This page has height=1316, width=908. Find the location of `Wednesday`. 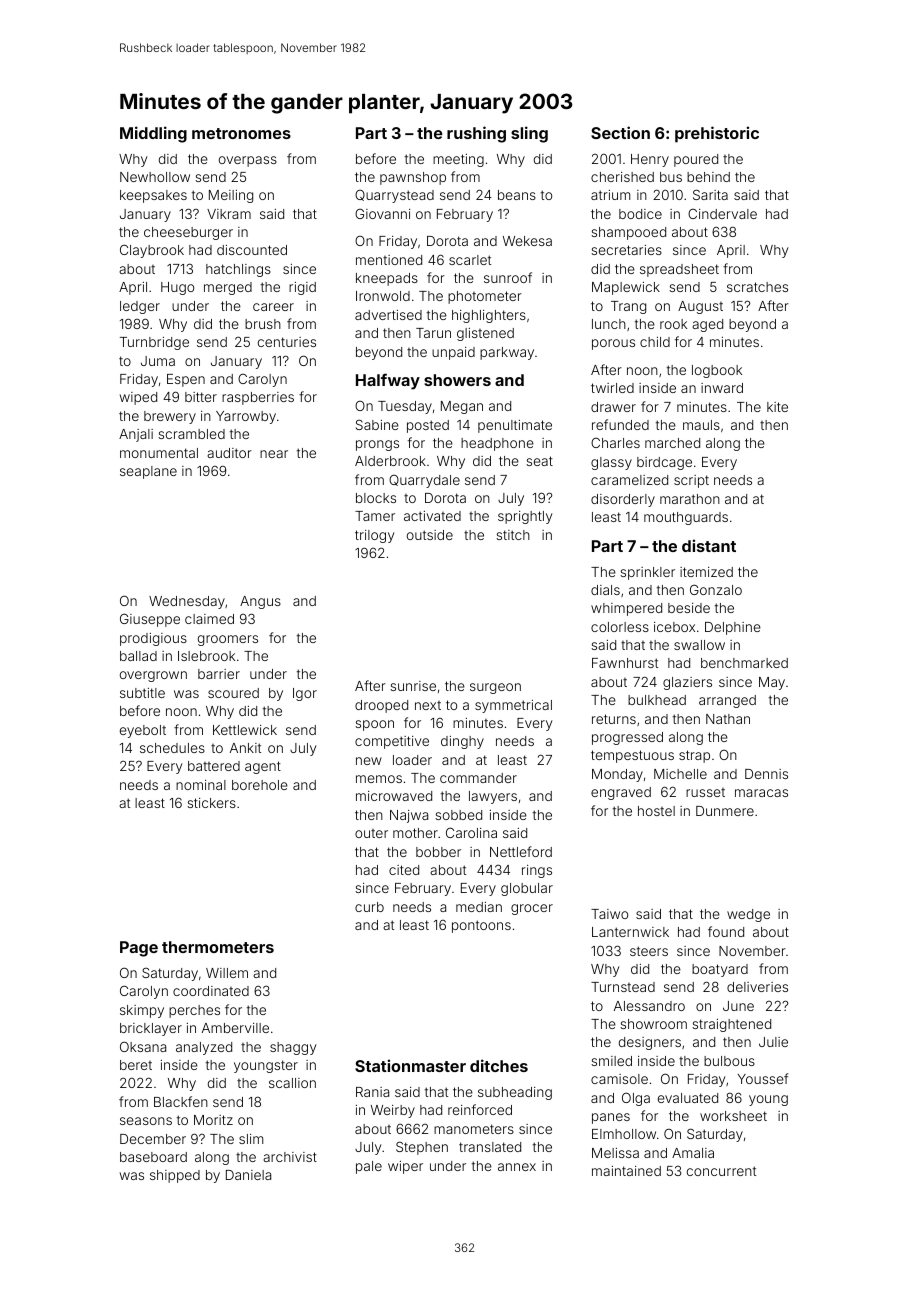

Wednesday is located at coordinates (187, 602).
